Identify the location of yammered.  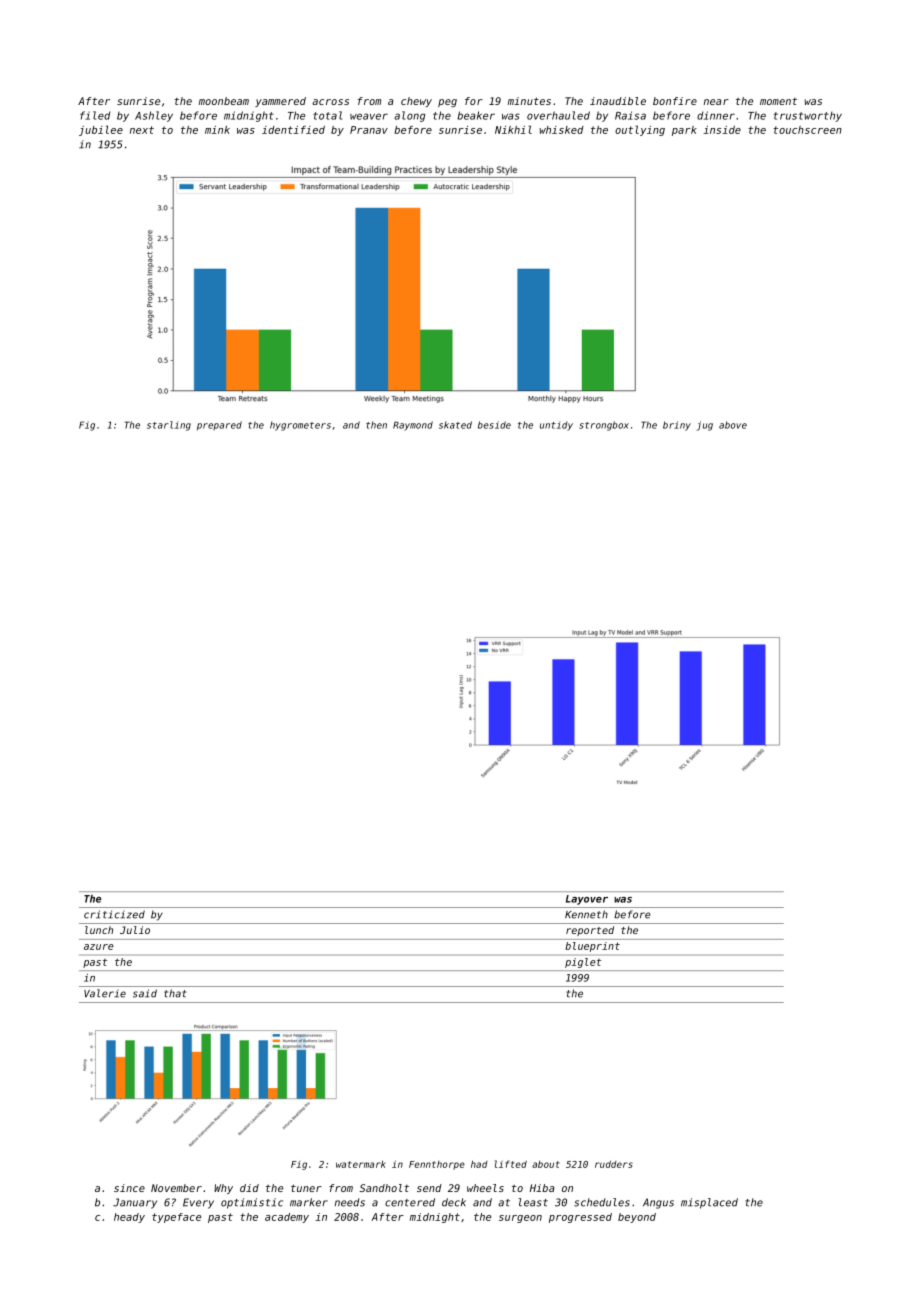
(280, 102).
